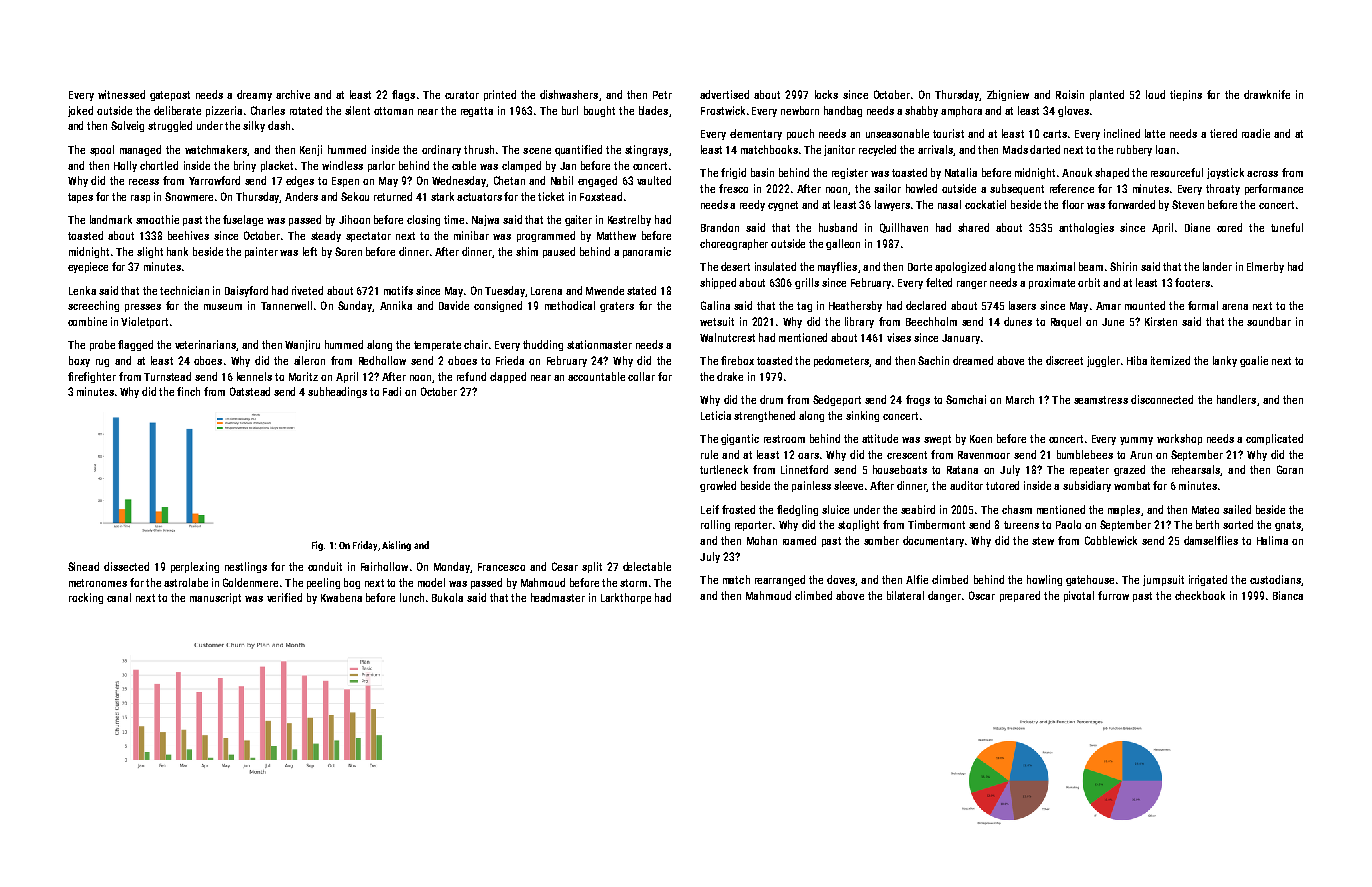 This screenshot has height=887, width=1372. I want to click on Koen, so click(981, 439).
